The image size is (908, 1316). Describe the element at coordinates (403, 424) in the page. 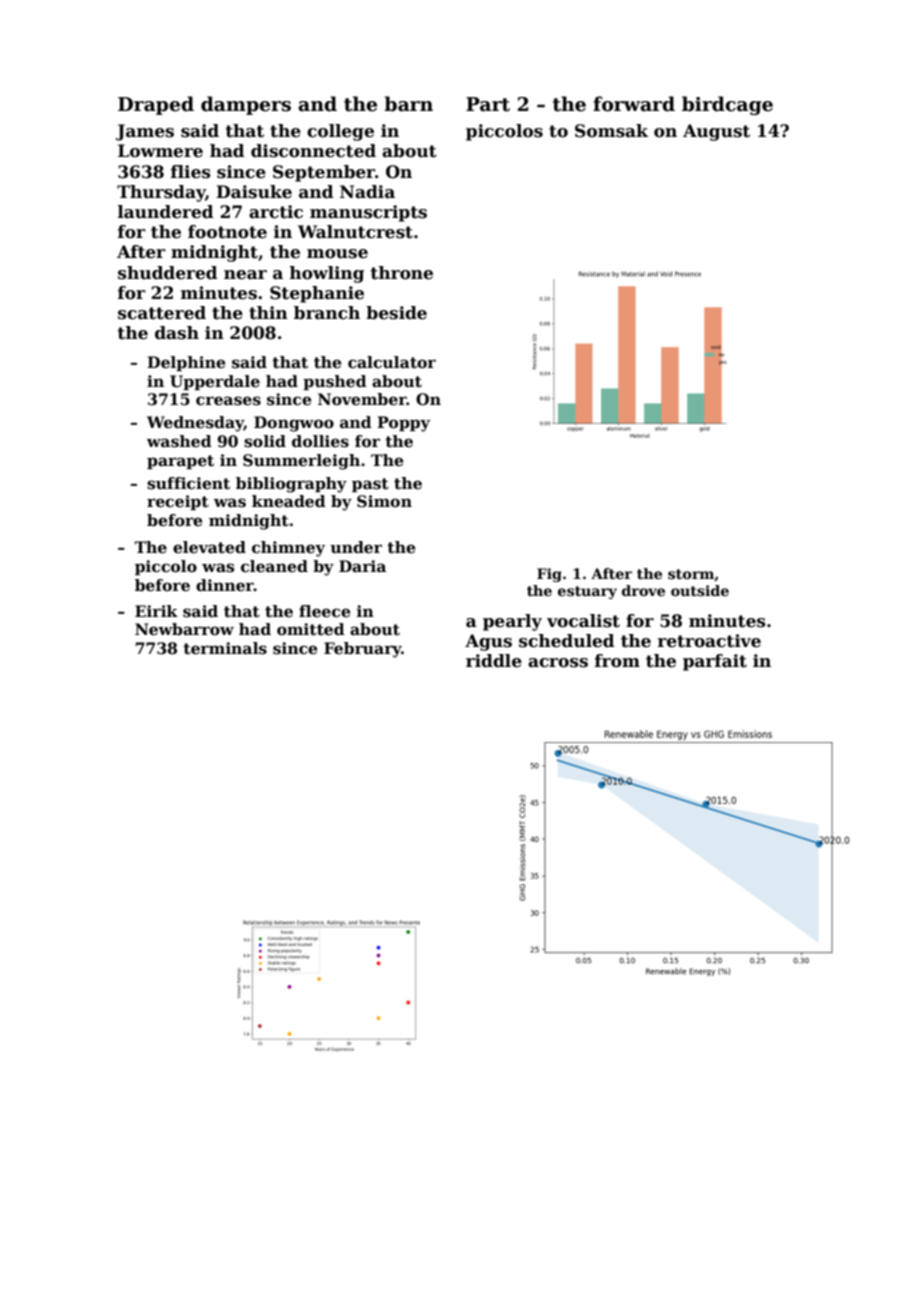

I see `Poppy` at that location.
